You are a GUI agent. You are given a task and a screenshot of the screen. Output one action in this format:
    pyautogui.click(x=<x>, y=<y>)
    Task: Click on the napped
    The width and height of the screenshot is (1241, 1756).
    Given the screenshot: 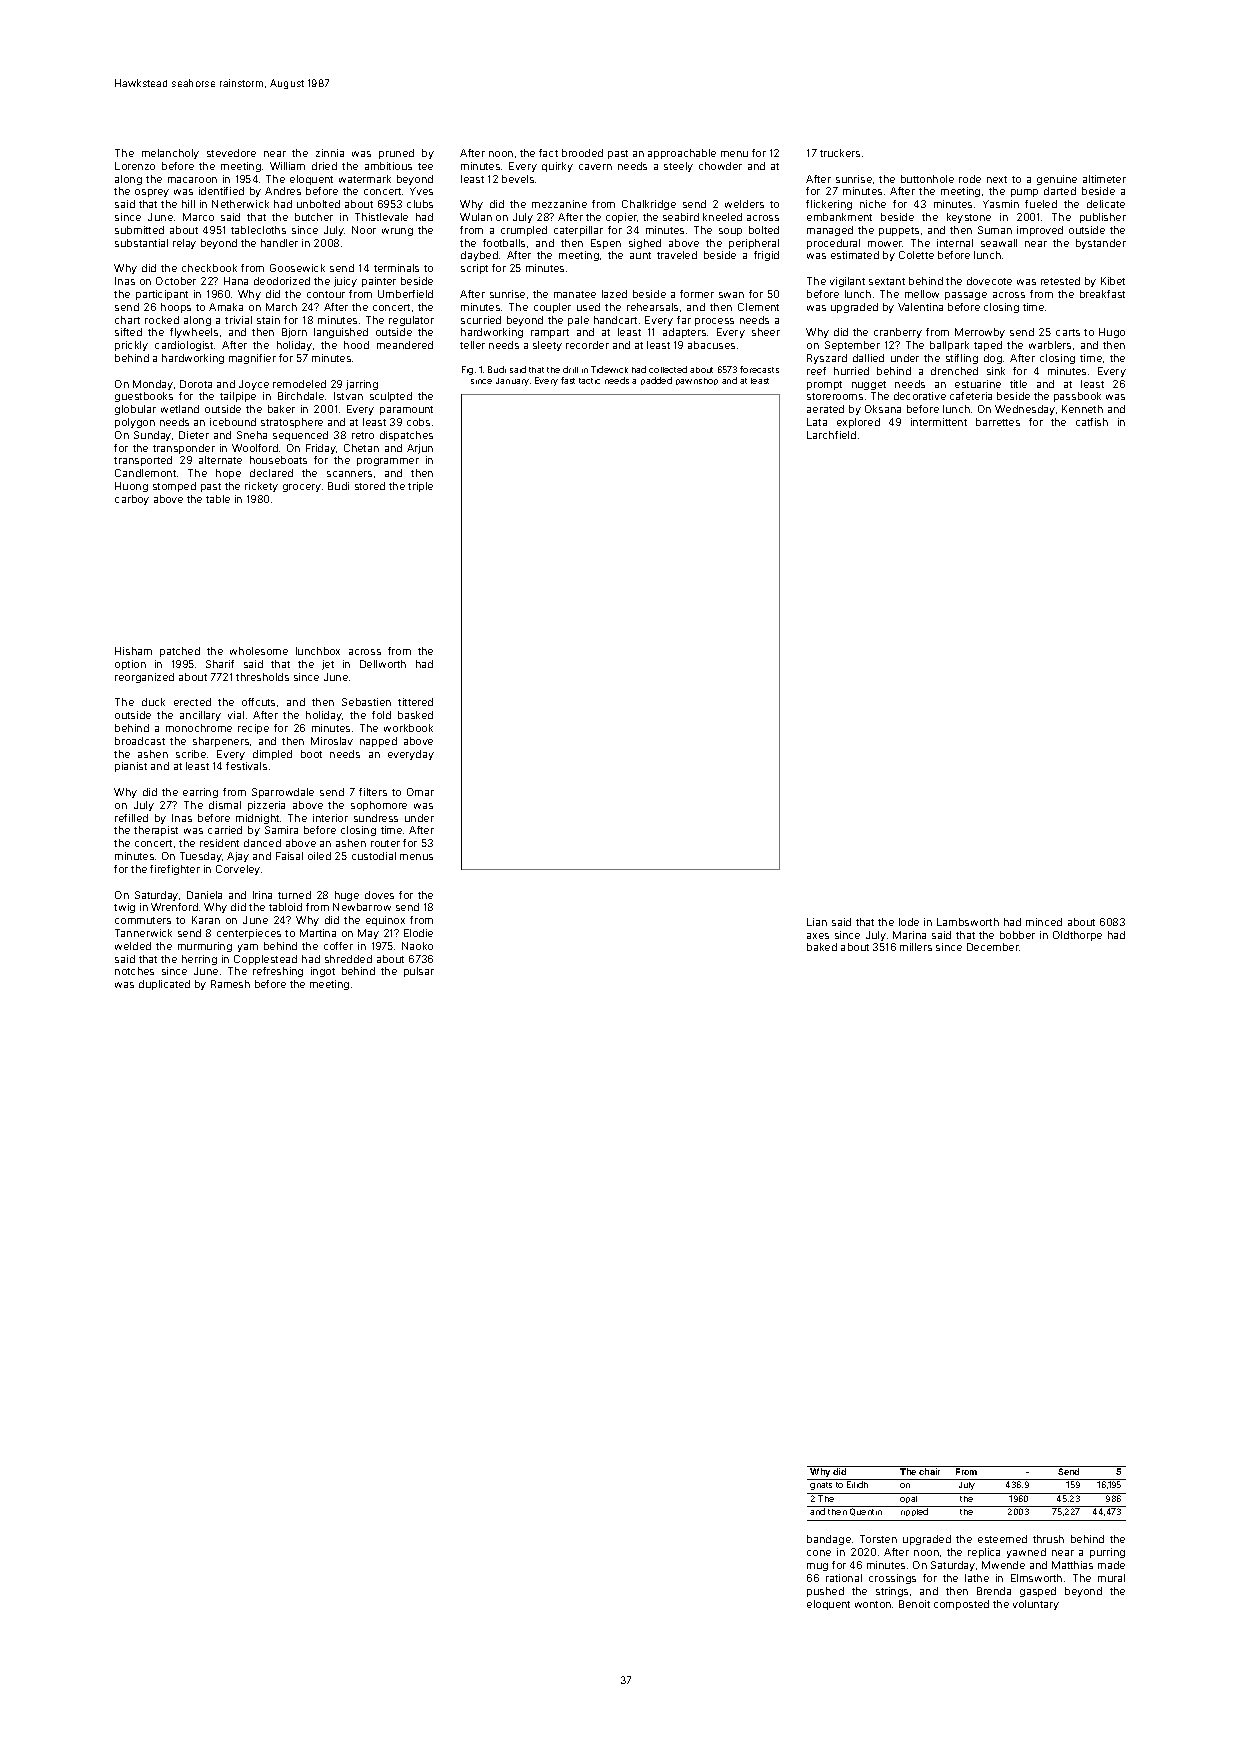 What is the action you would take?
    pyautogui.click(x=378, y=742)
